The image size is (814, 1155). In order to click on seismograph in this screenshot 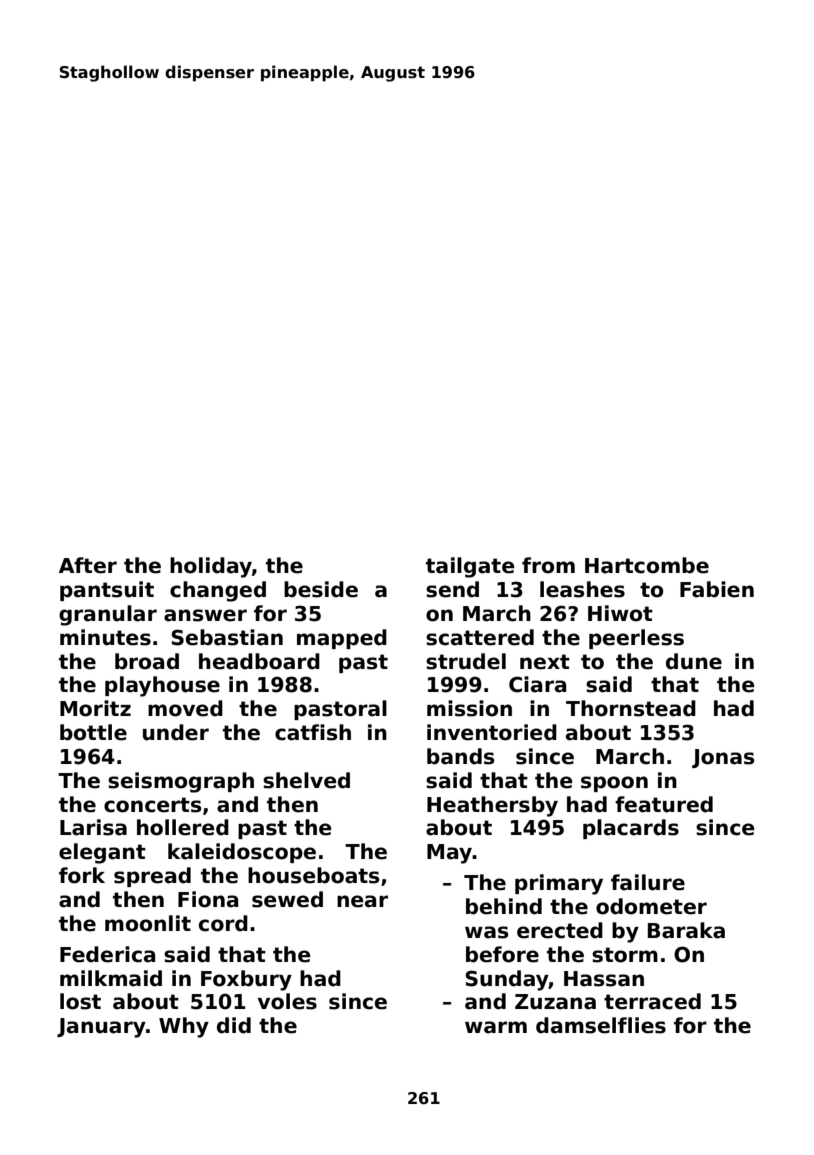, I will do `click(181, 782)`.
